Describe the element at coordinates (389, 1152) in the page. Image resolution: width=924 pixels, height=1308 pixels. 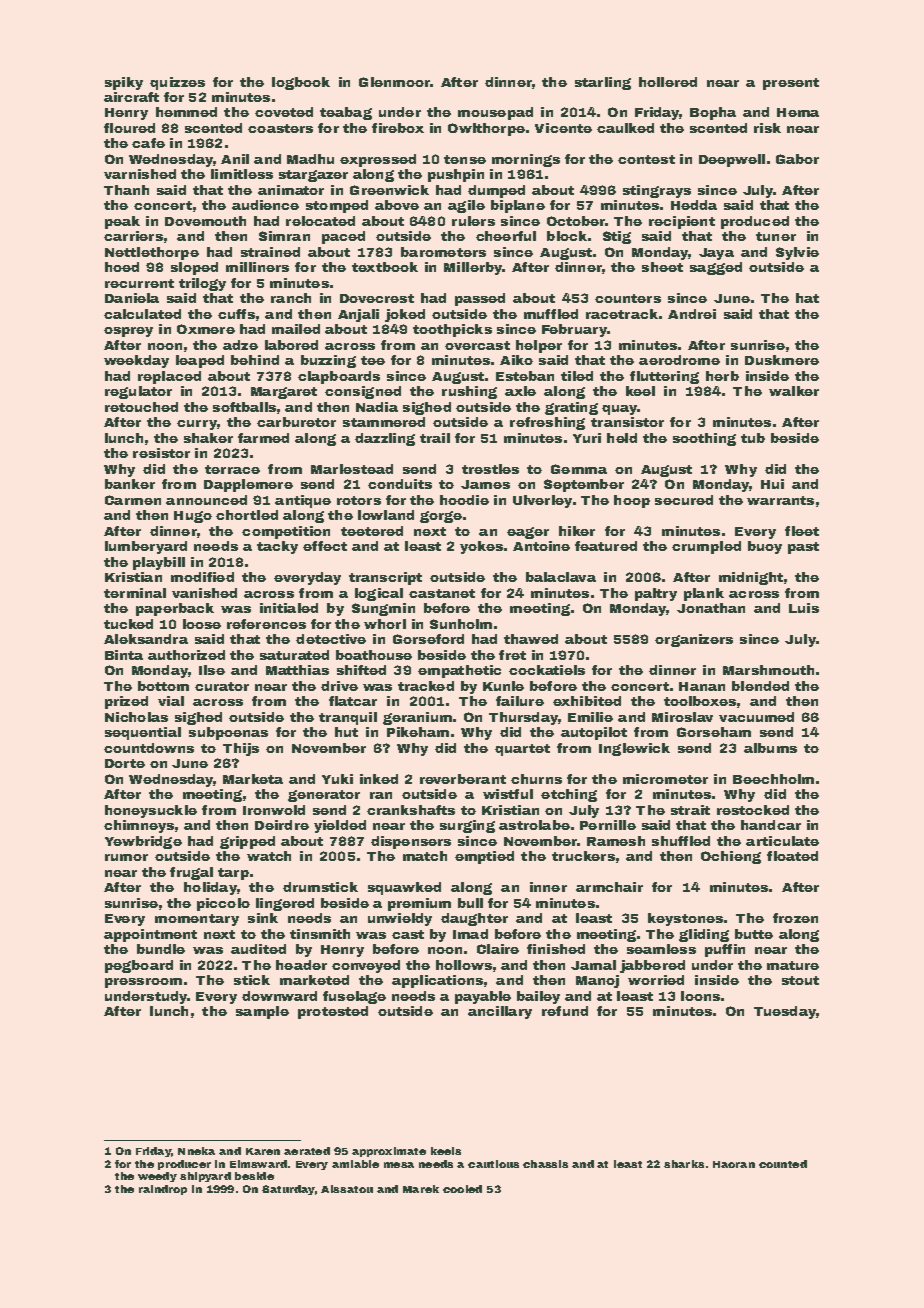
I see `approximate` at that location.
